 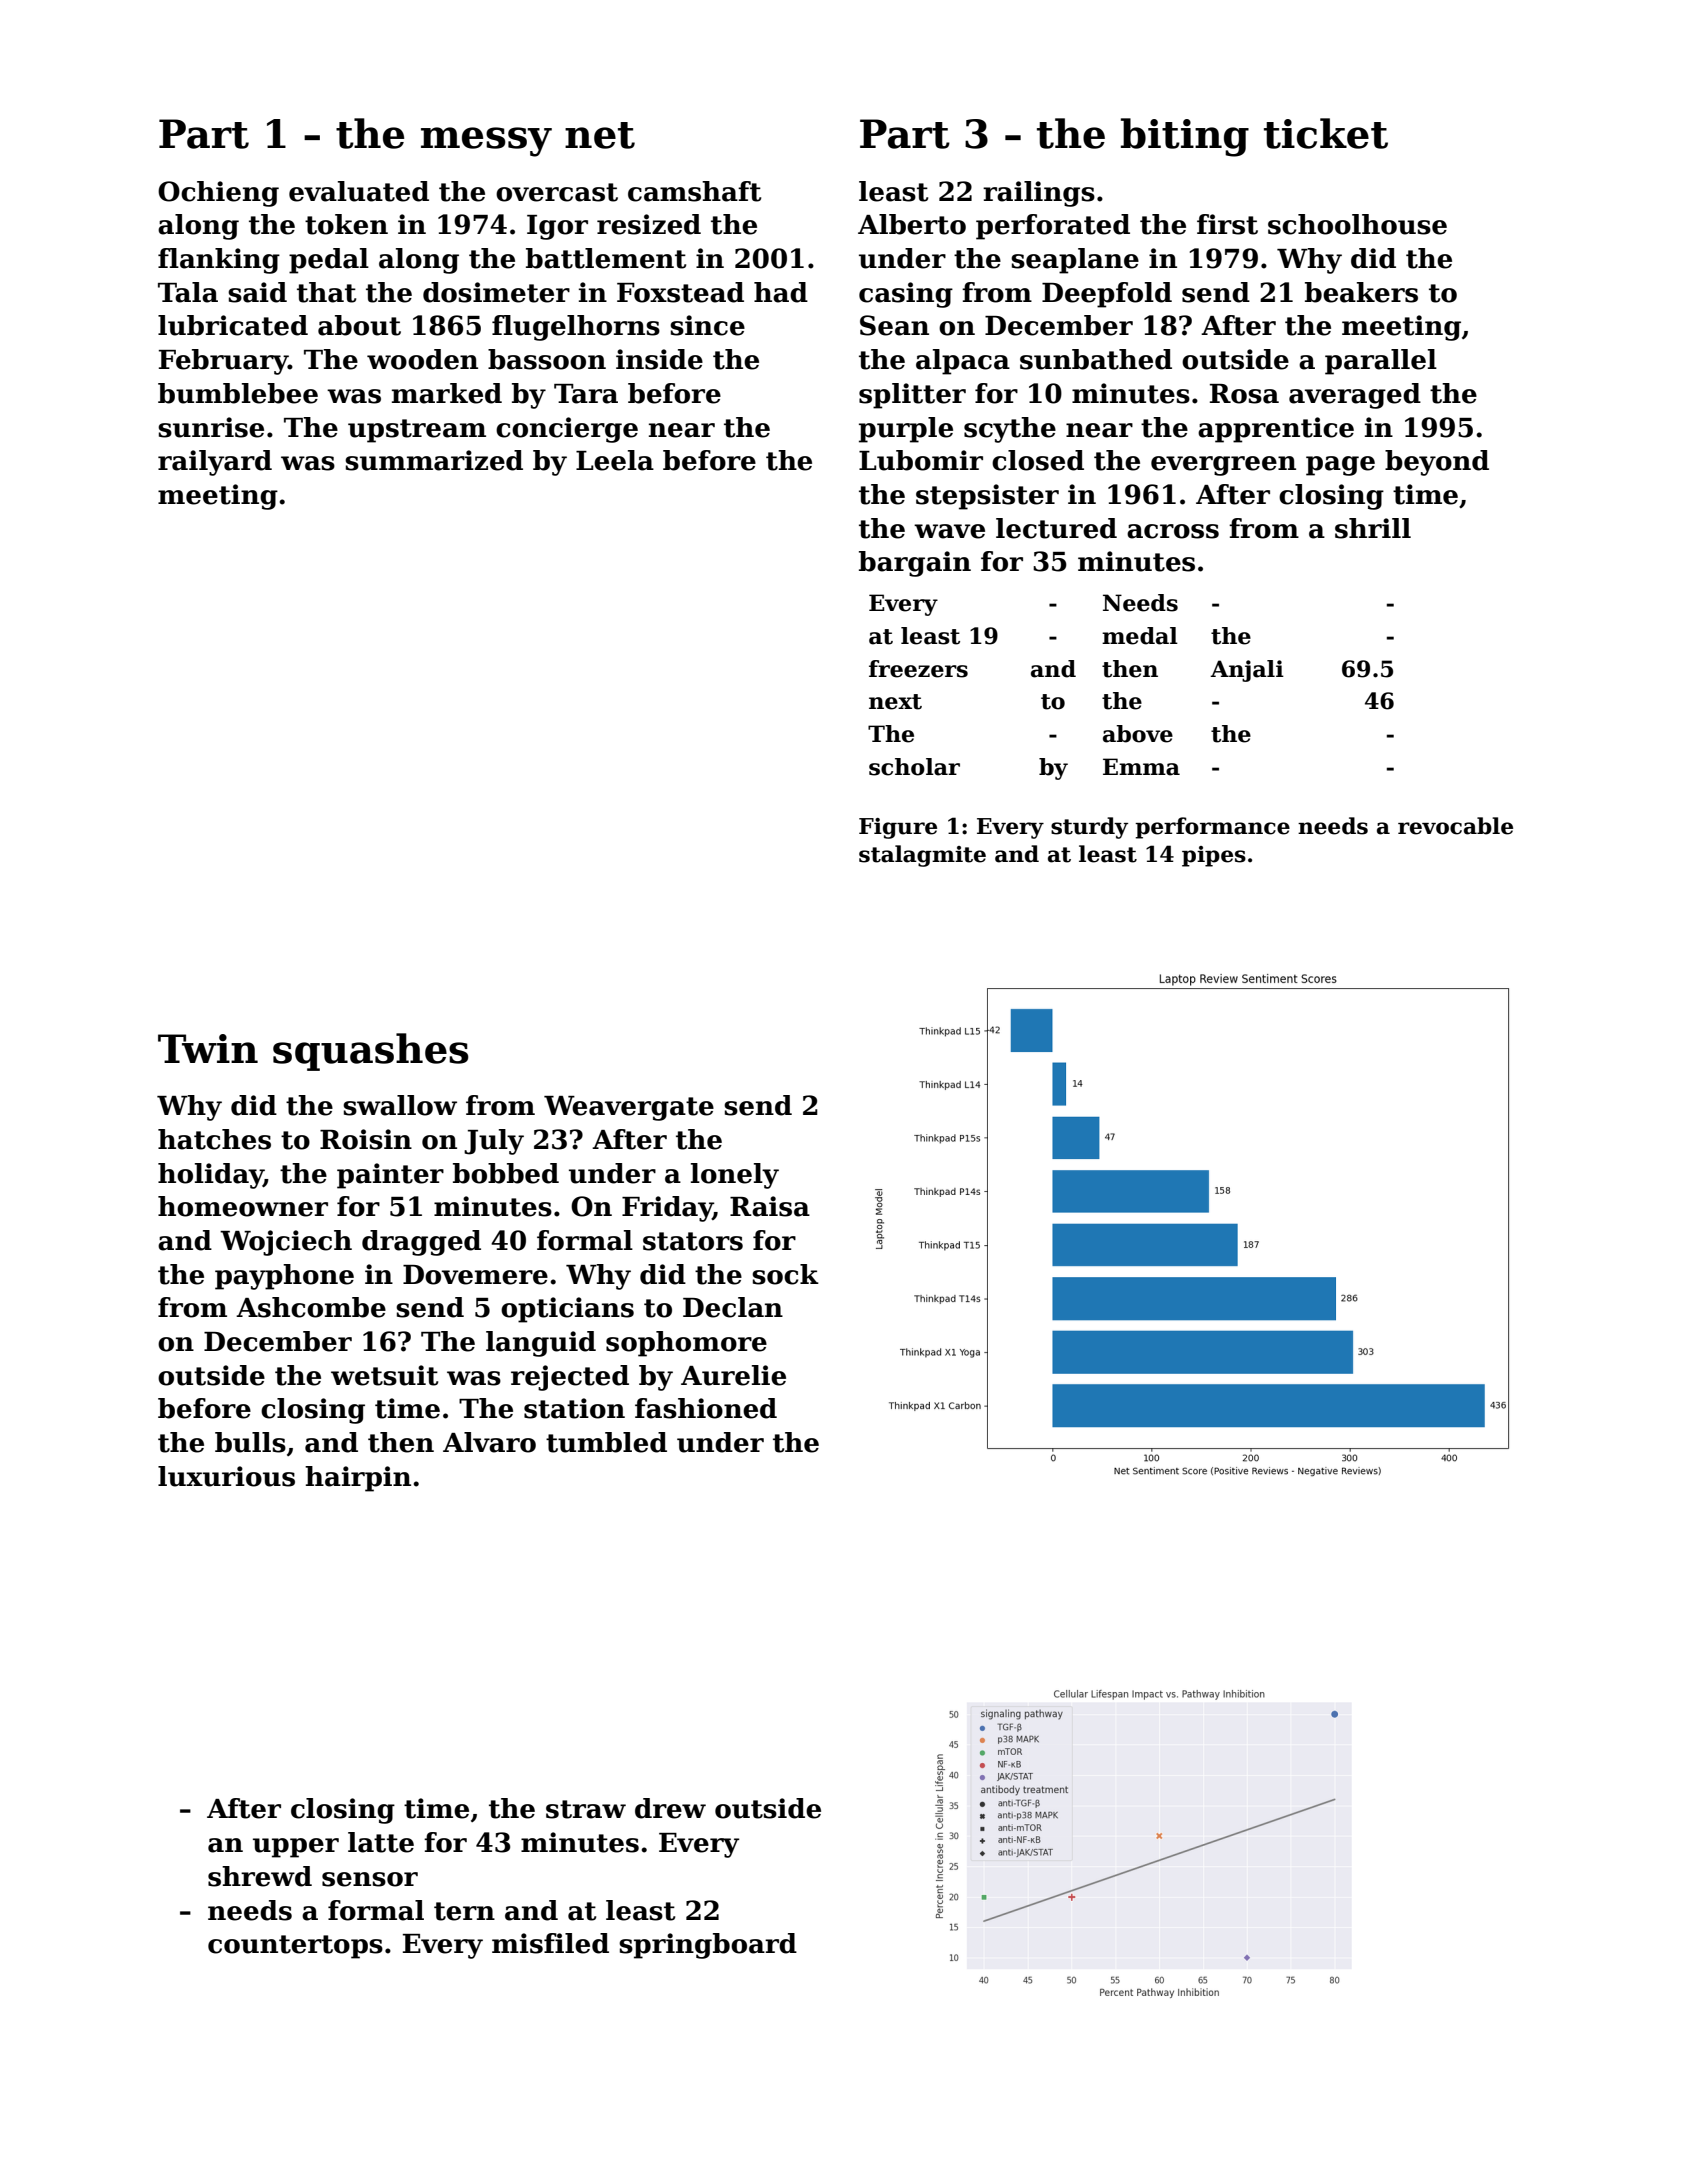 I want to click on beakers, so click(x=1361, y=292).
